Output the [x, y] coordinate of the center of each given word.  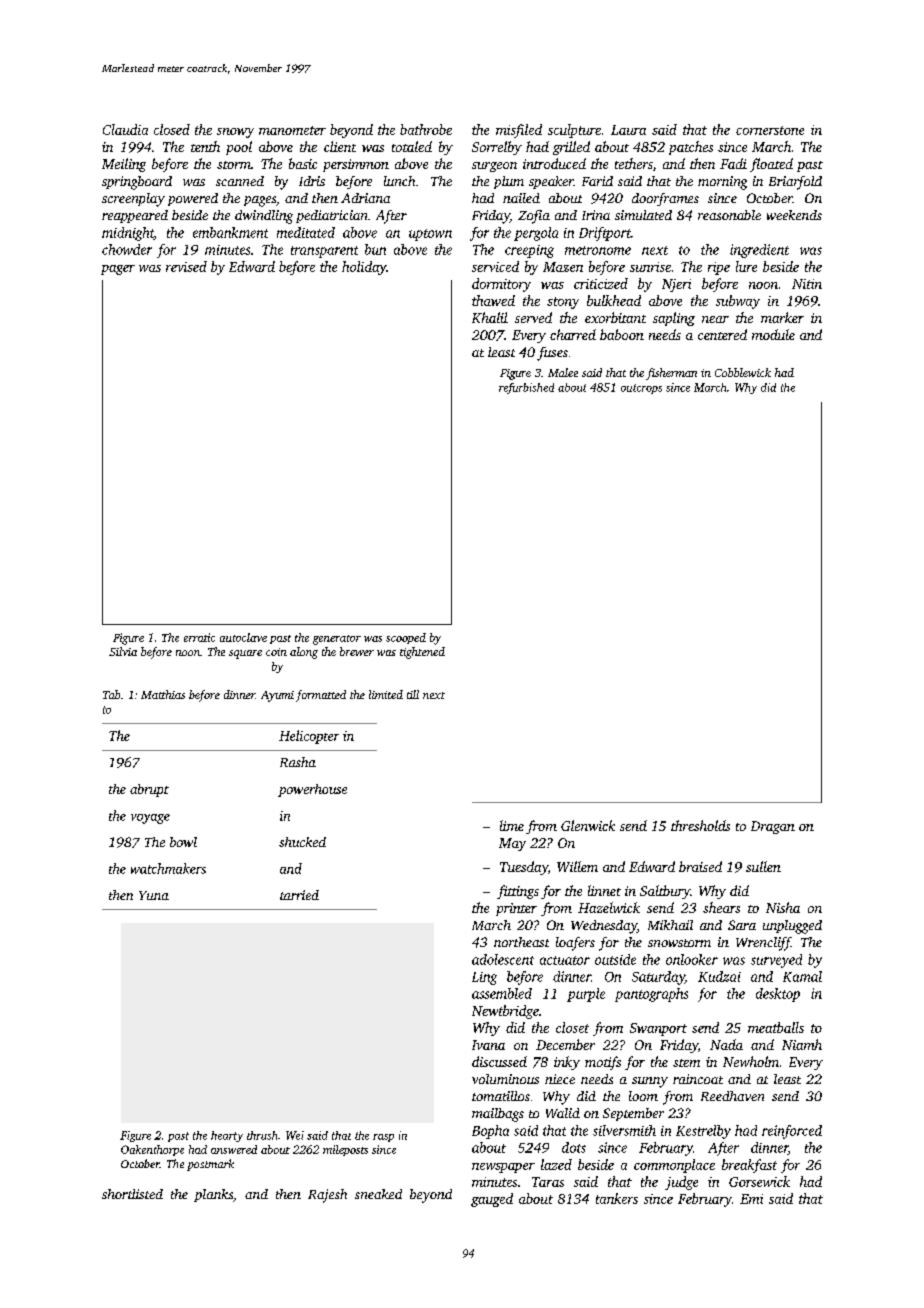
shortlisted [132, 1194]
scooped [406, 638]
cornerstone [770, 130]
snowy [235, 133]
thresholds [700, 825]
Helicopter [309, 737]
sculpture [574, 131]
